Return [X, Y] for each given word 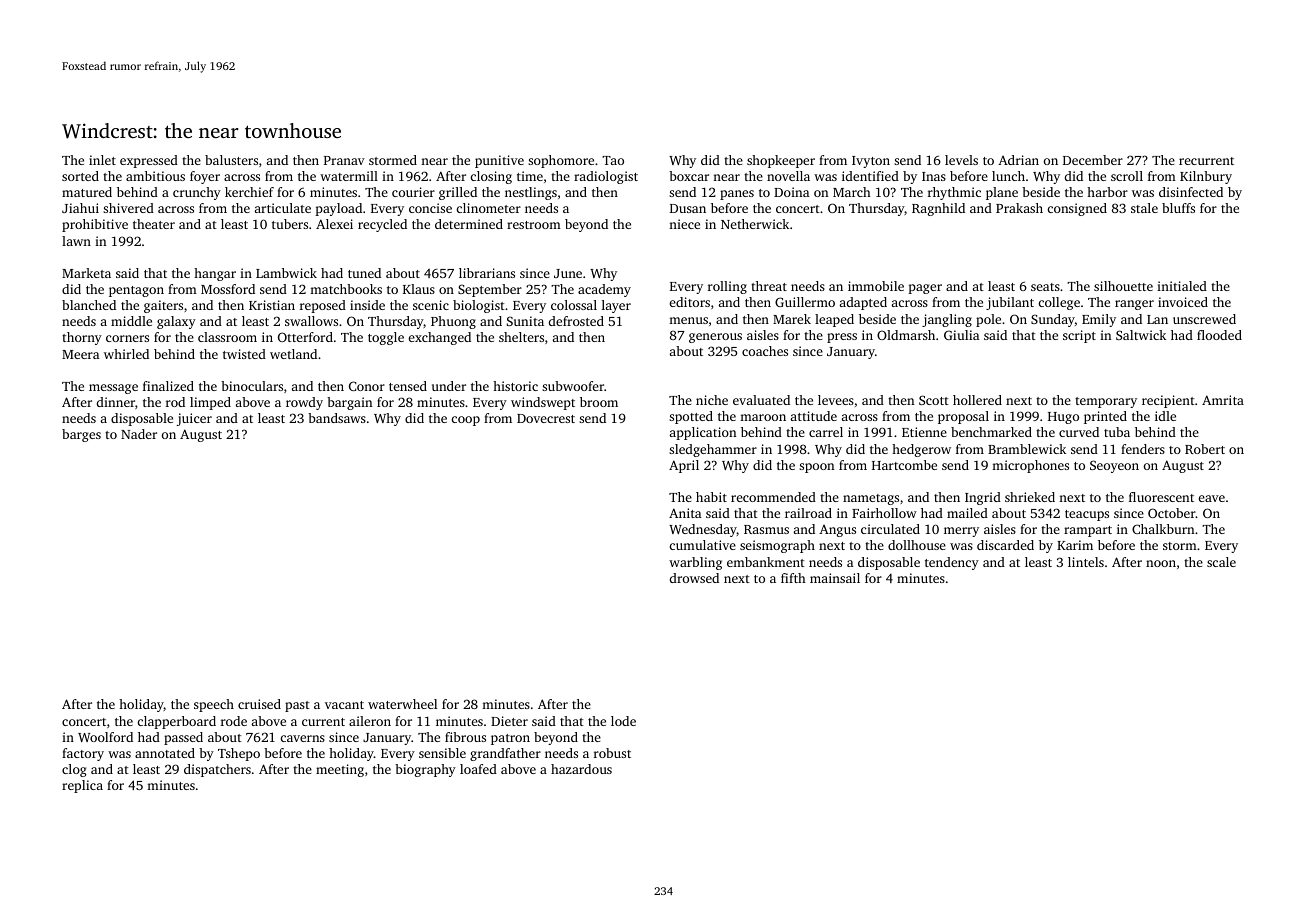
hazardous [581, 769]
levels [961, 160]
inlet [102, 160]
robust [612, 753]
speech [214, 705]
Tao [613, 160]
